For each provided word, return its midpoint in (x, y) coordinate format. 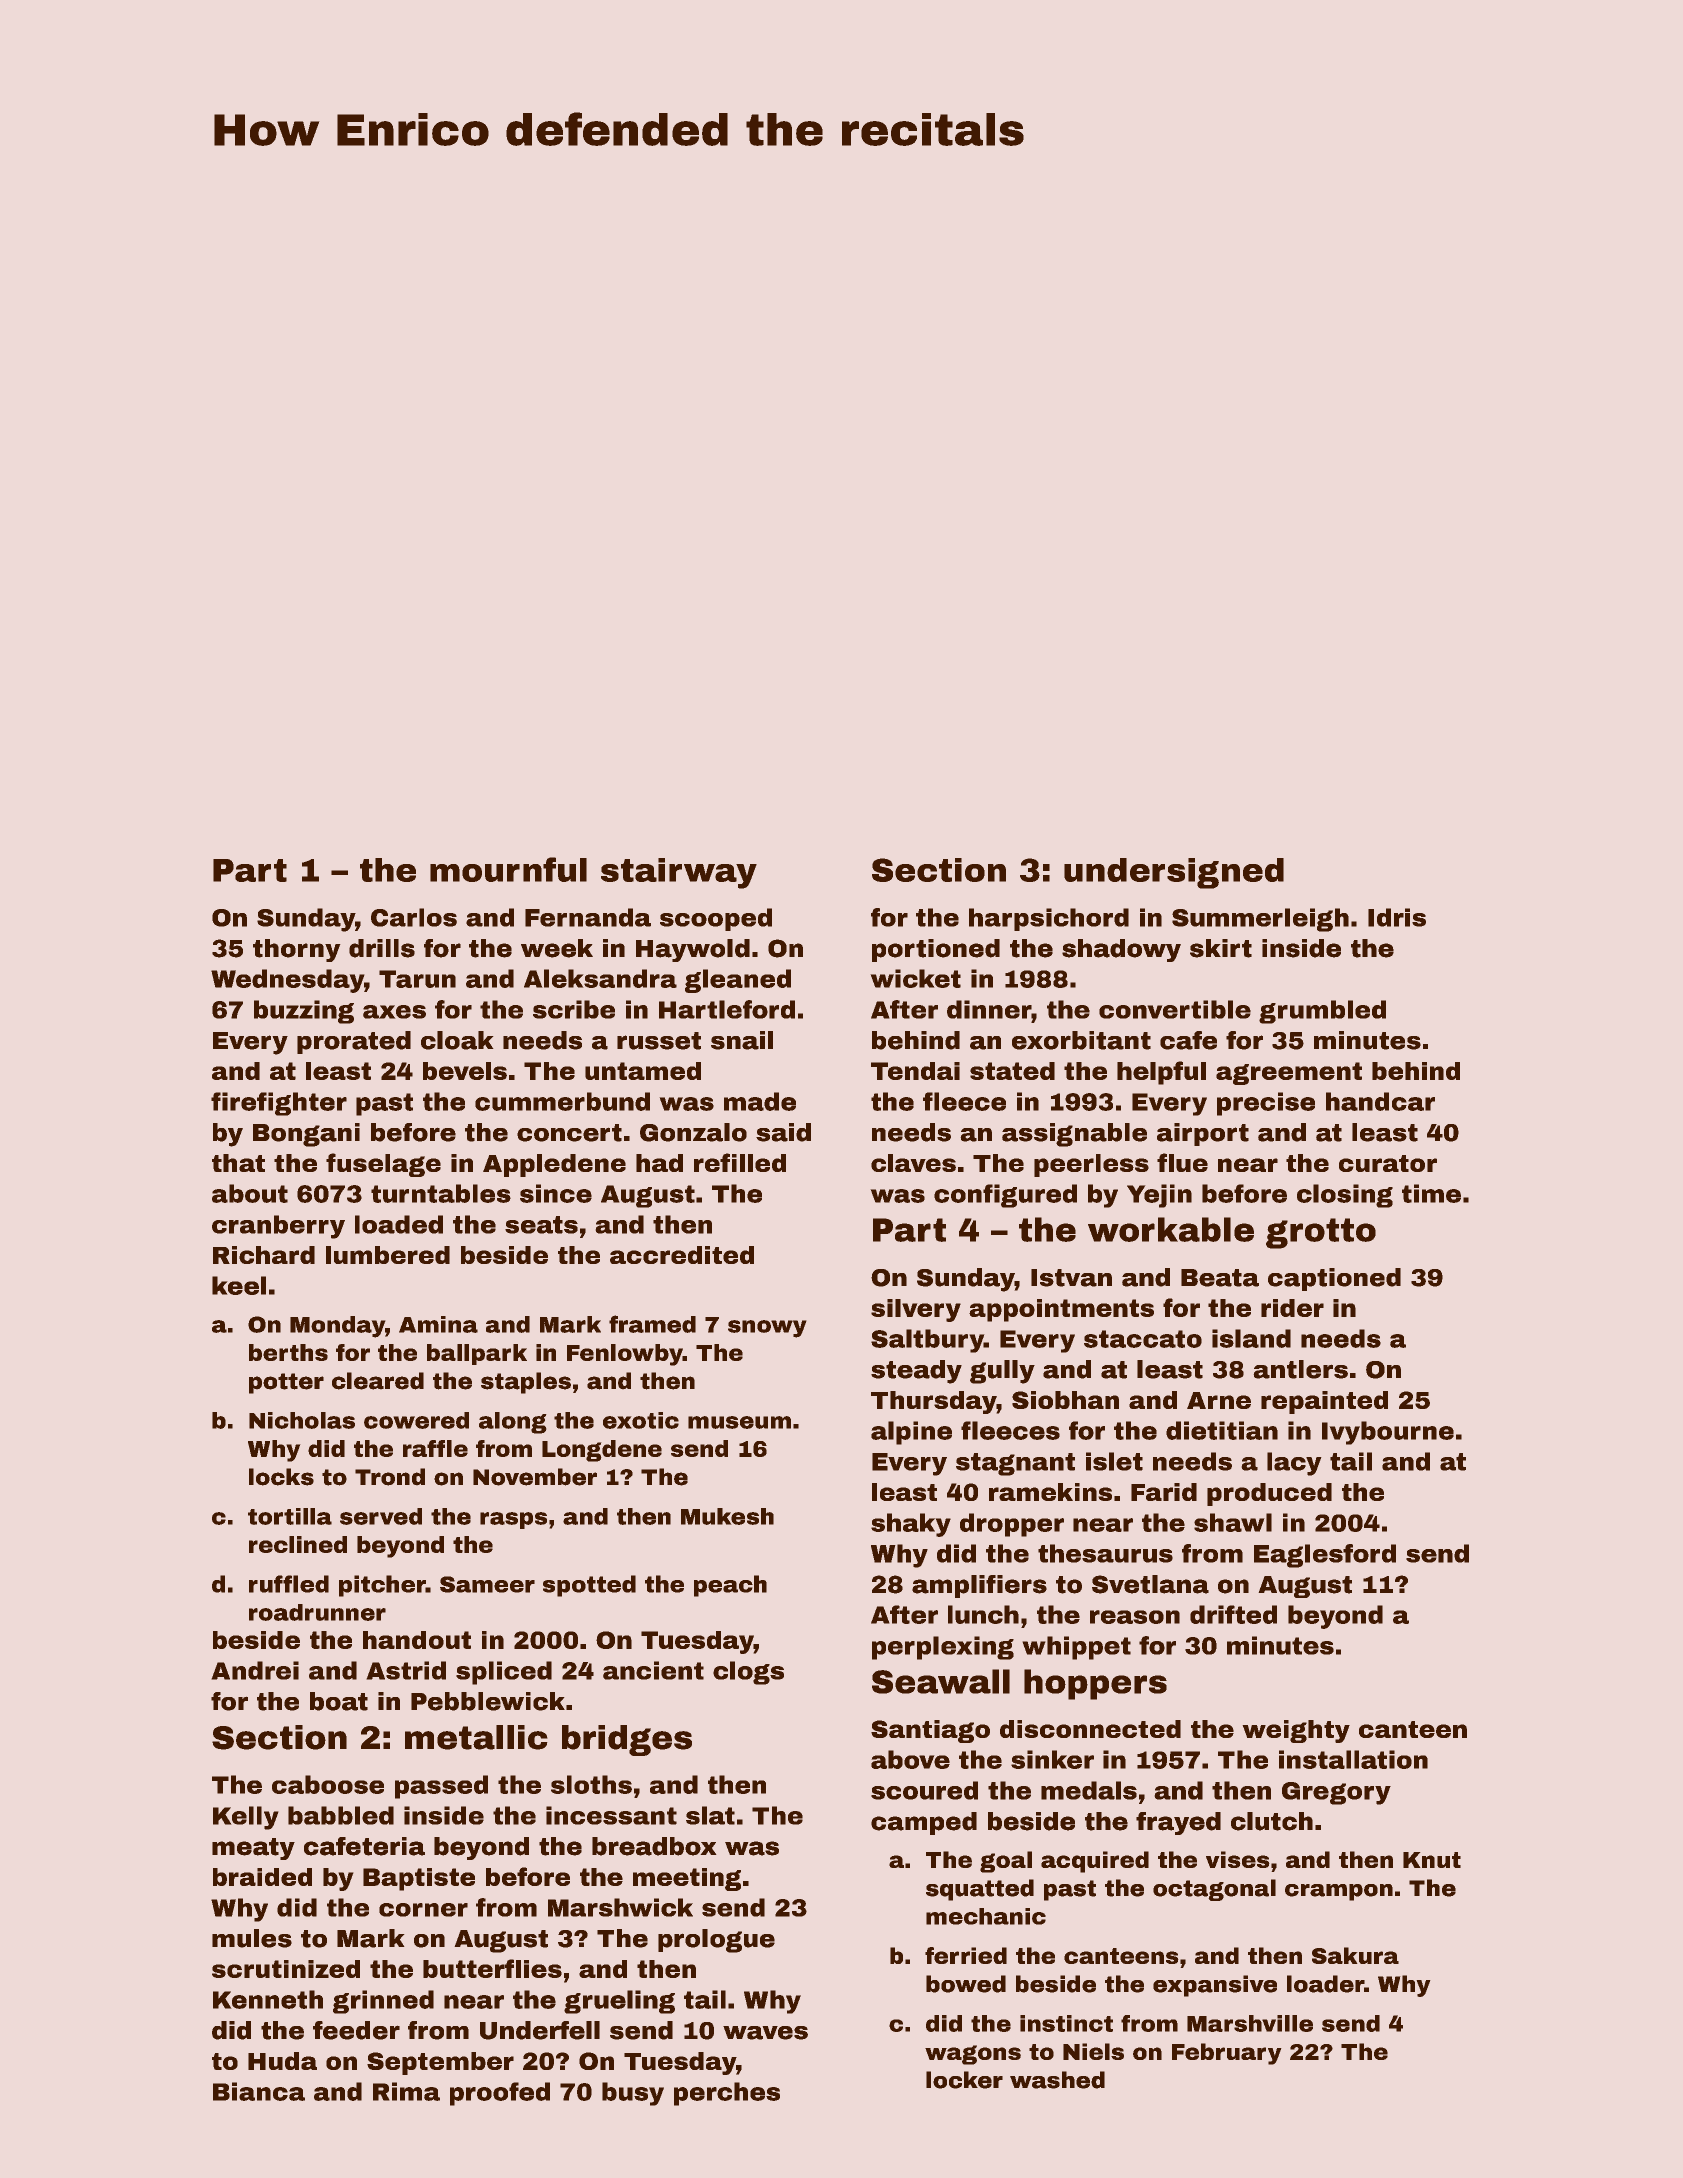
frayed (1178, 1823)
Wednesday (287, 981)
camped (924, 1823)
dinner (989, 1009)
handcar (1380, 1101)
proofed (500, 2094)
